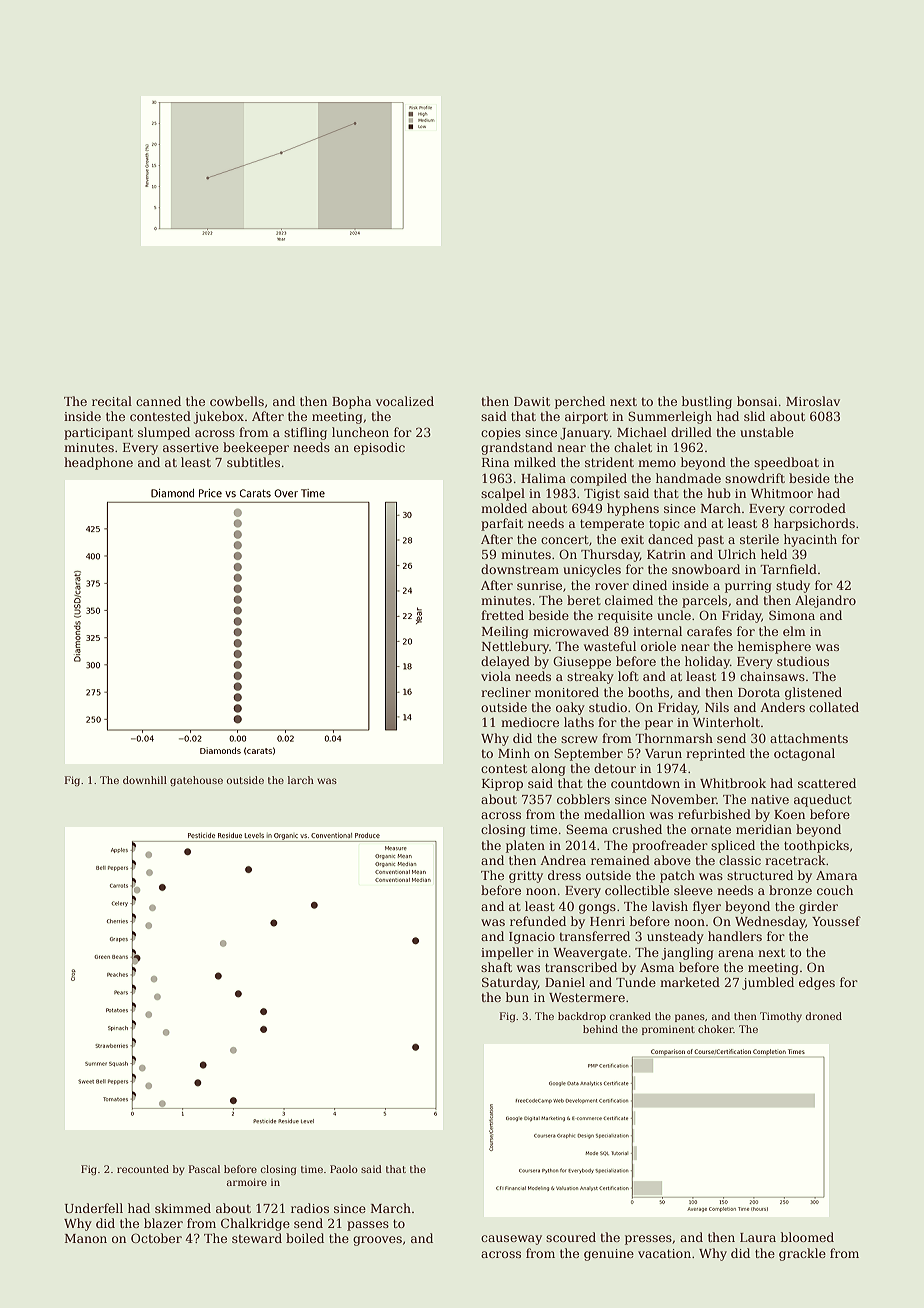 The width and height of the document is (924, 1308). What do you see at coordinates (511, 1240) in the document?
I see `causeway` at bounding box center [511, 1240].
